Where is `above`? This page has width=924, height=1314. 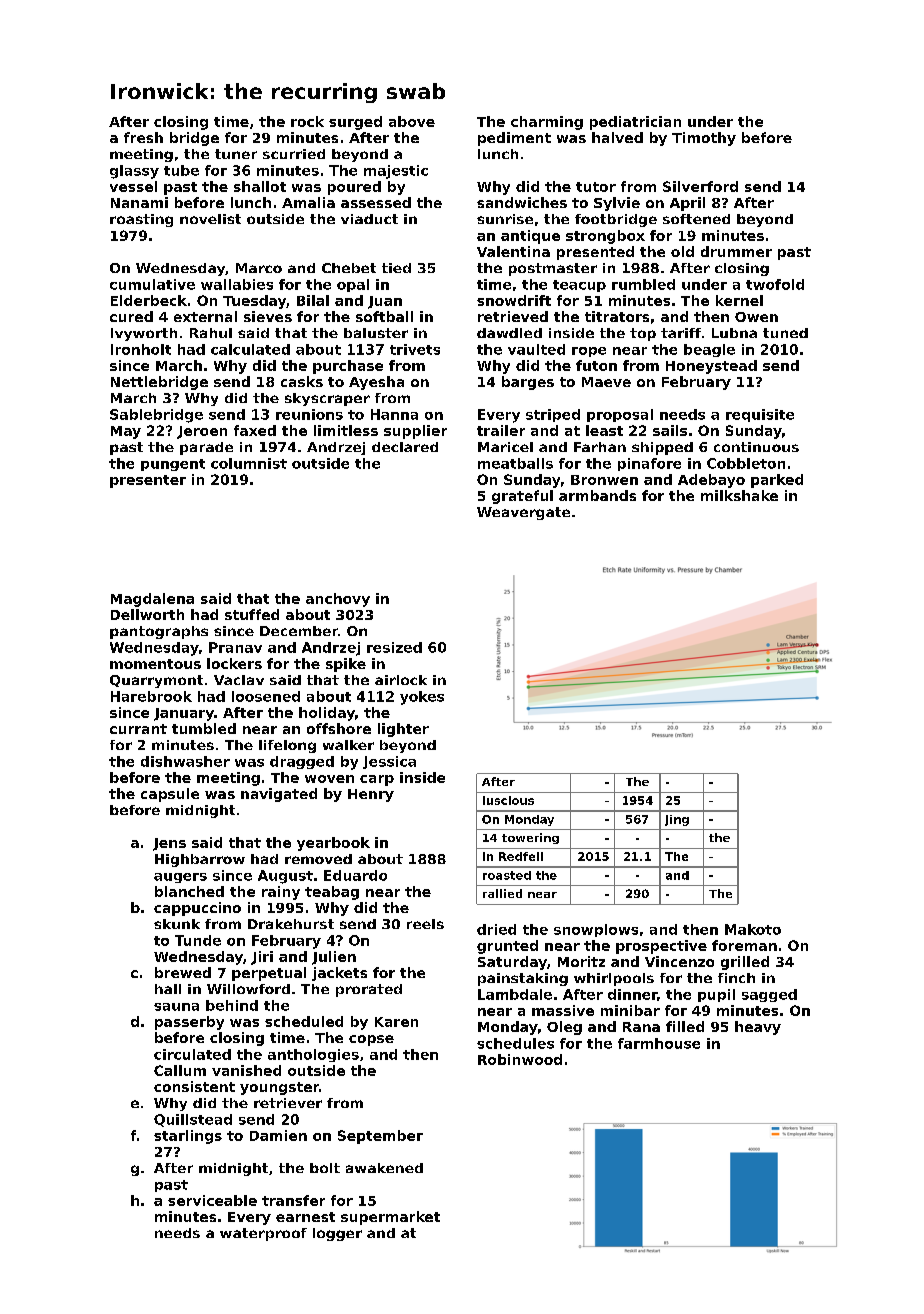 above is located at coordinates (412, 121).
